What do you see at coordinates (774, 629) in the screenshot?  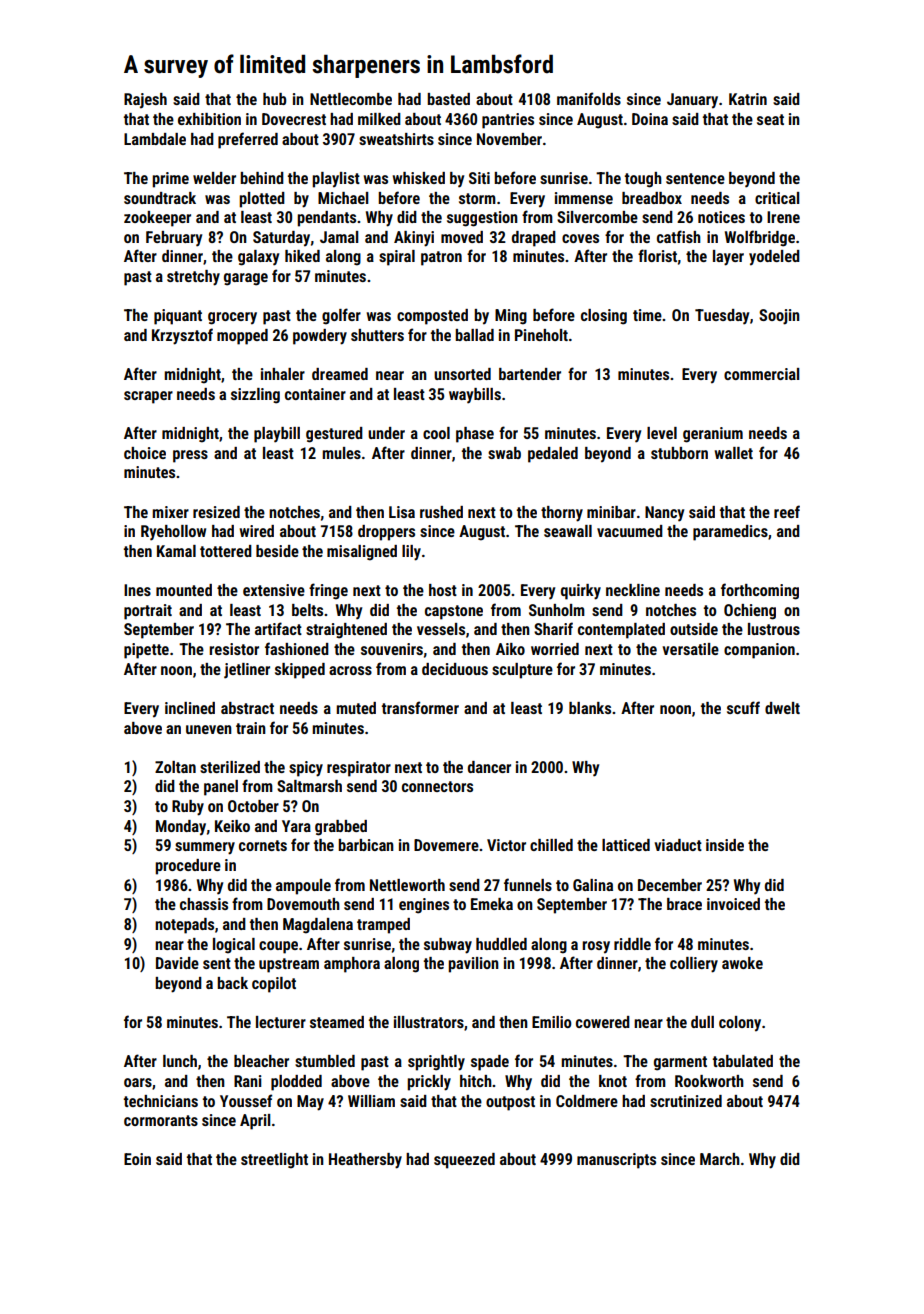 I see `lustrous` at bounding box center [774, 629].
